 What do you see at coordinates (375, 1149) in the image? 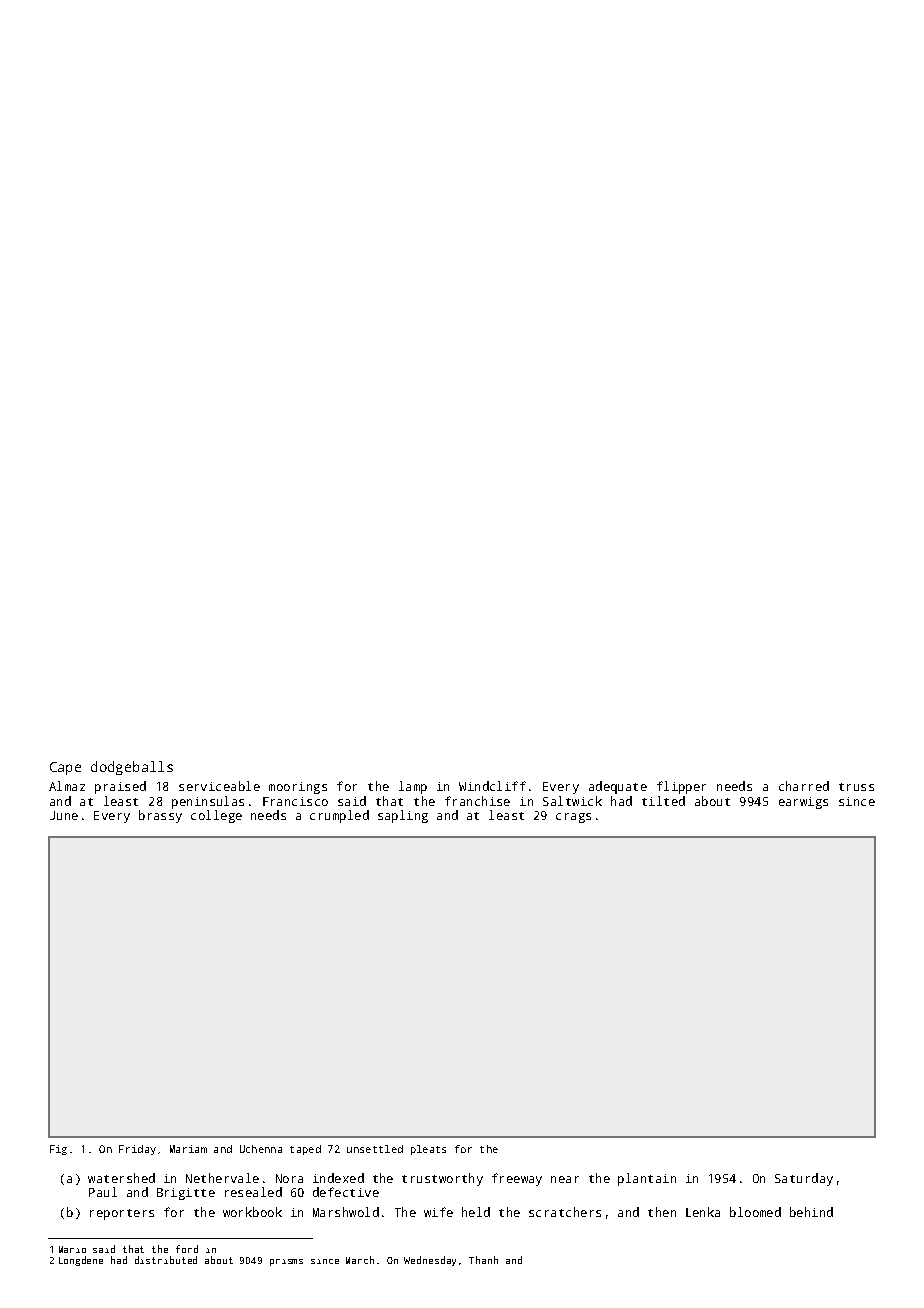
I see `unsettled` at bounding box center [375, 1149].
